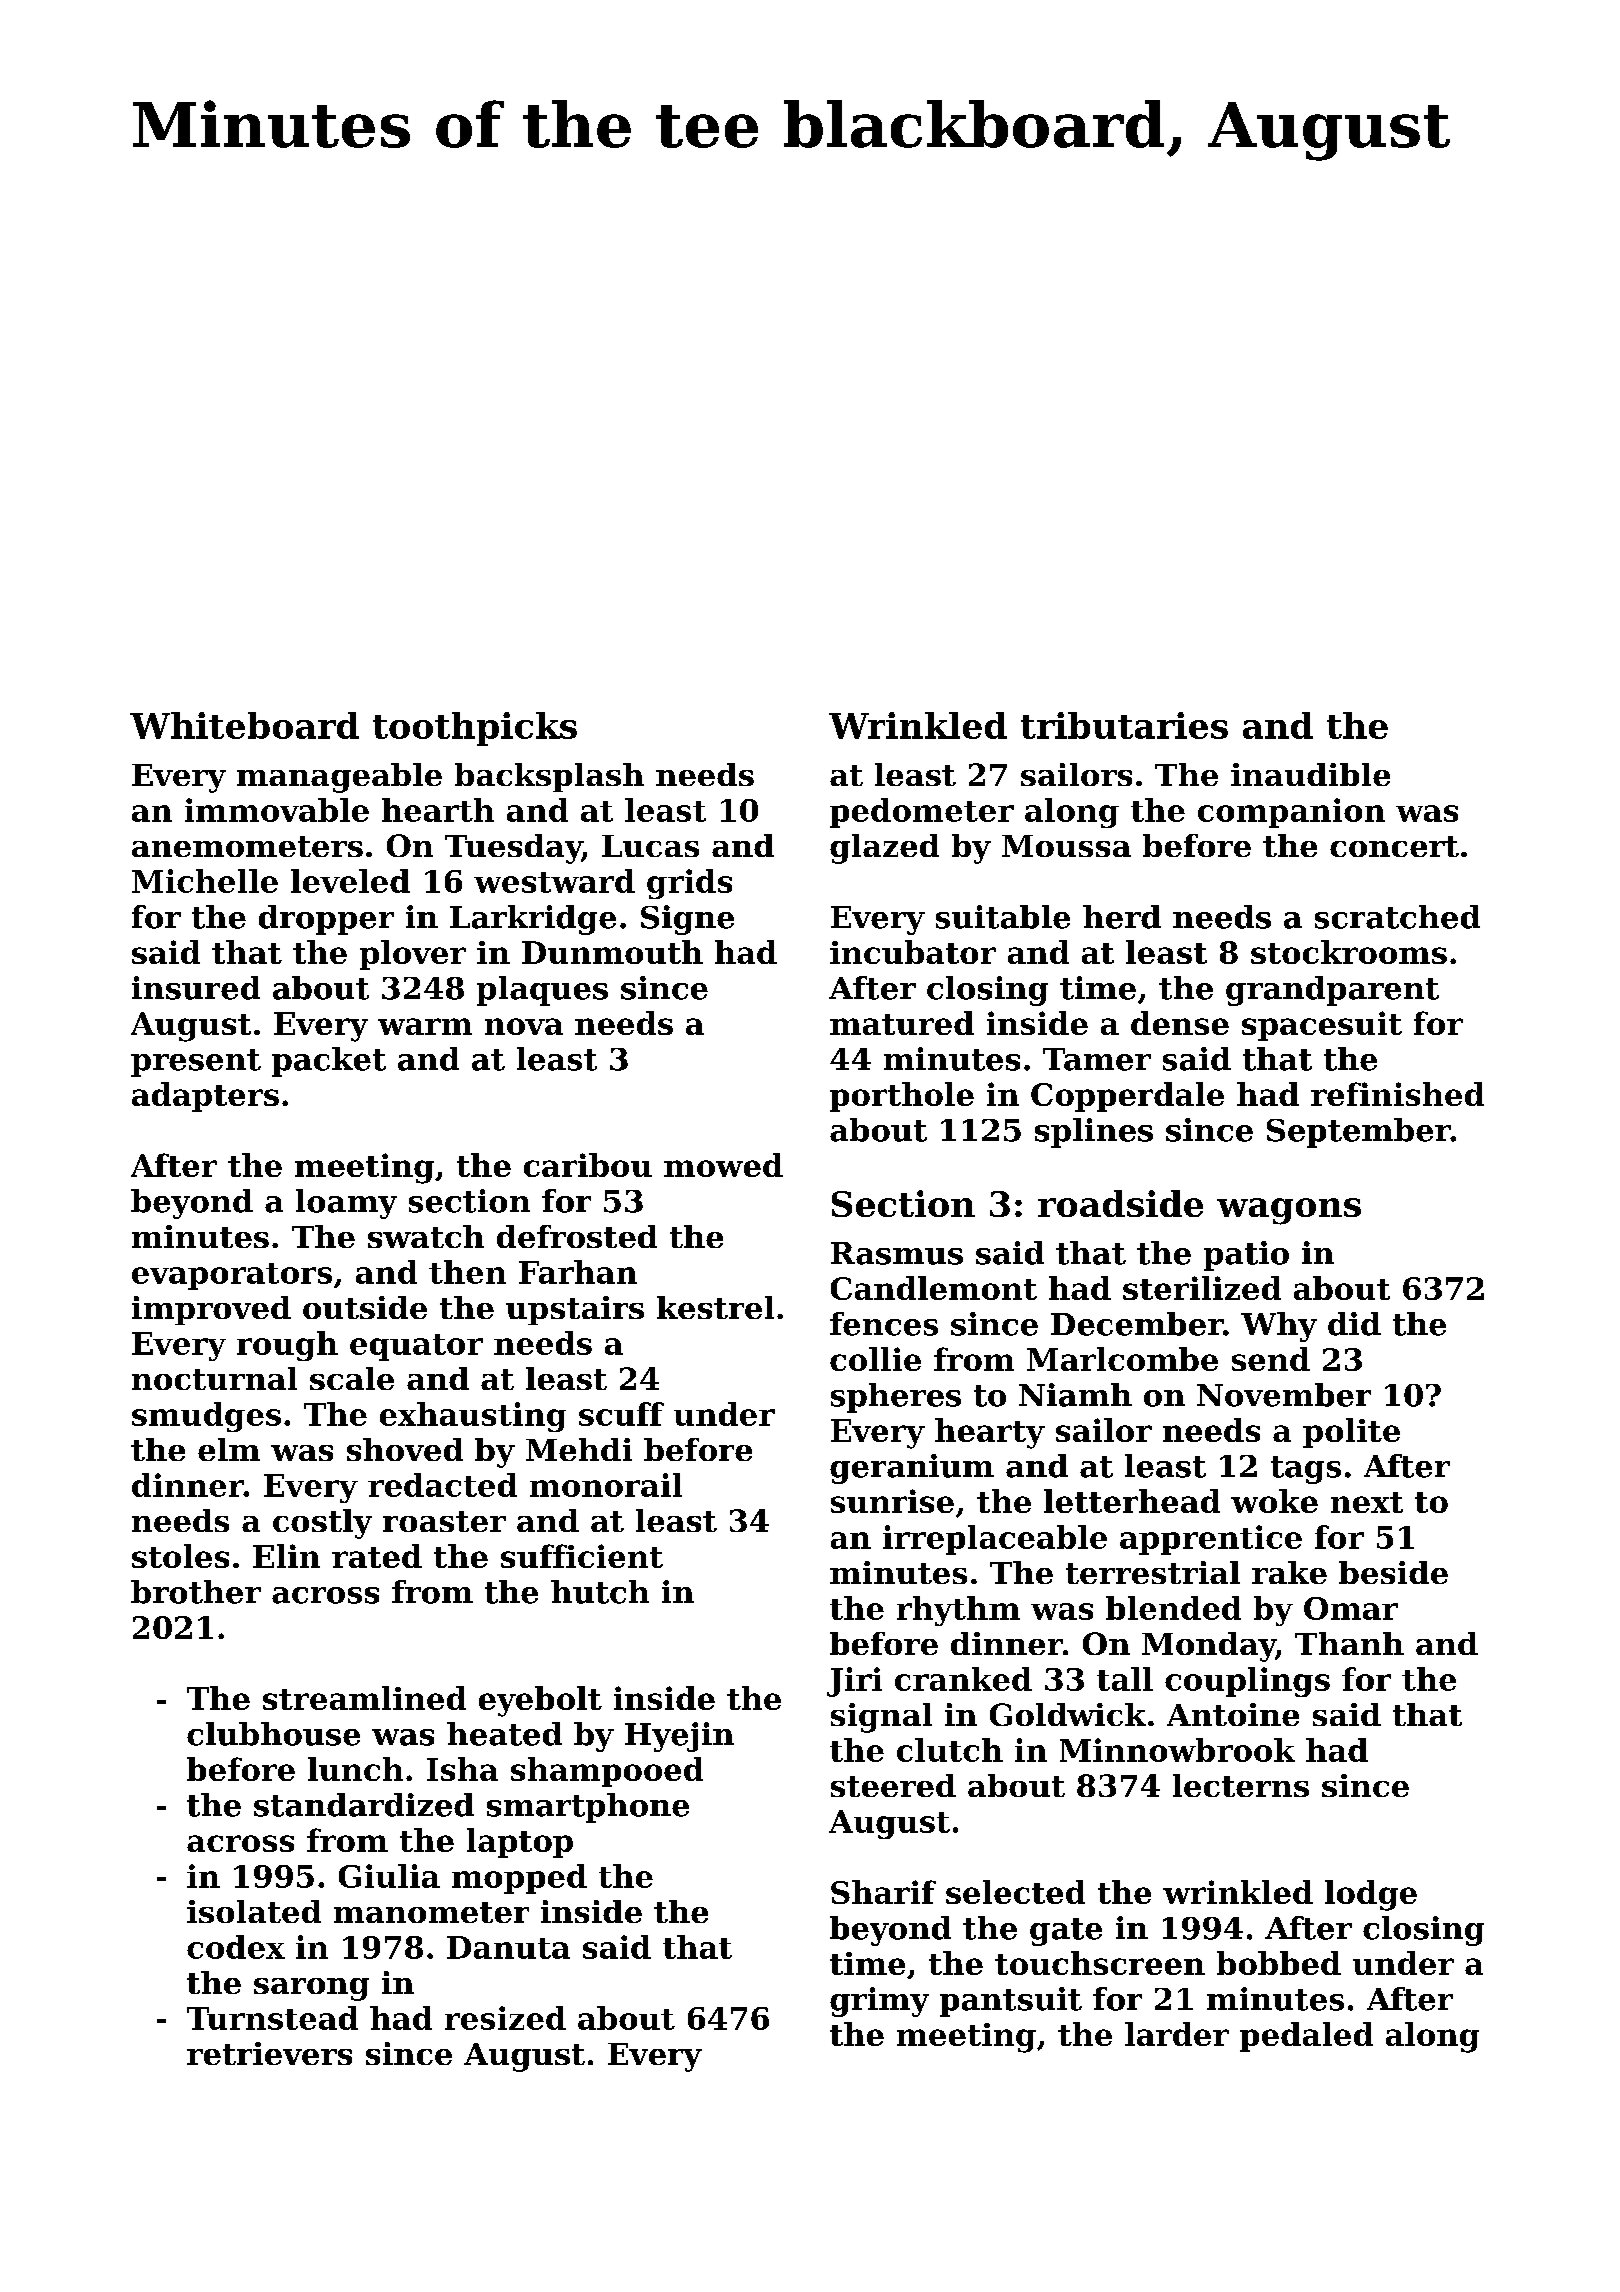  I want to click on pedometer, so click(922, 813).
